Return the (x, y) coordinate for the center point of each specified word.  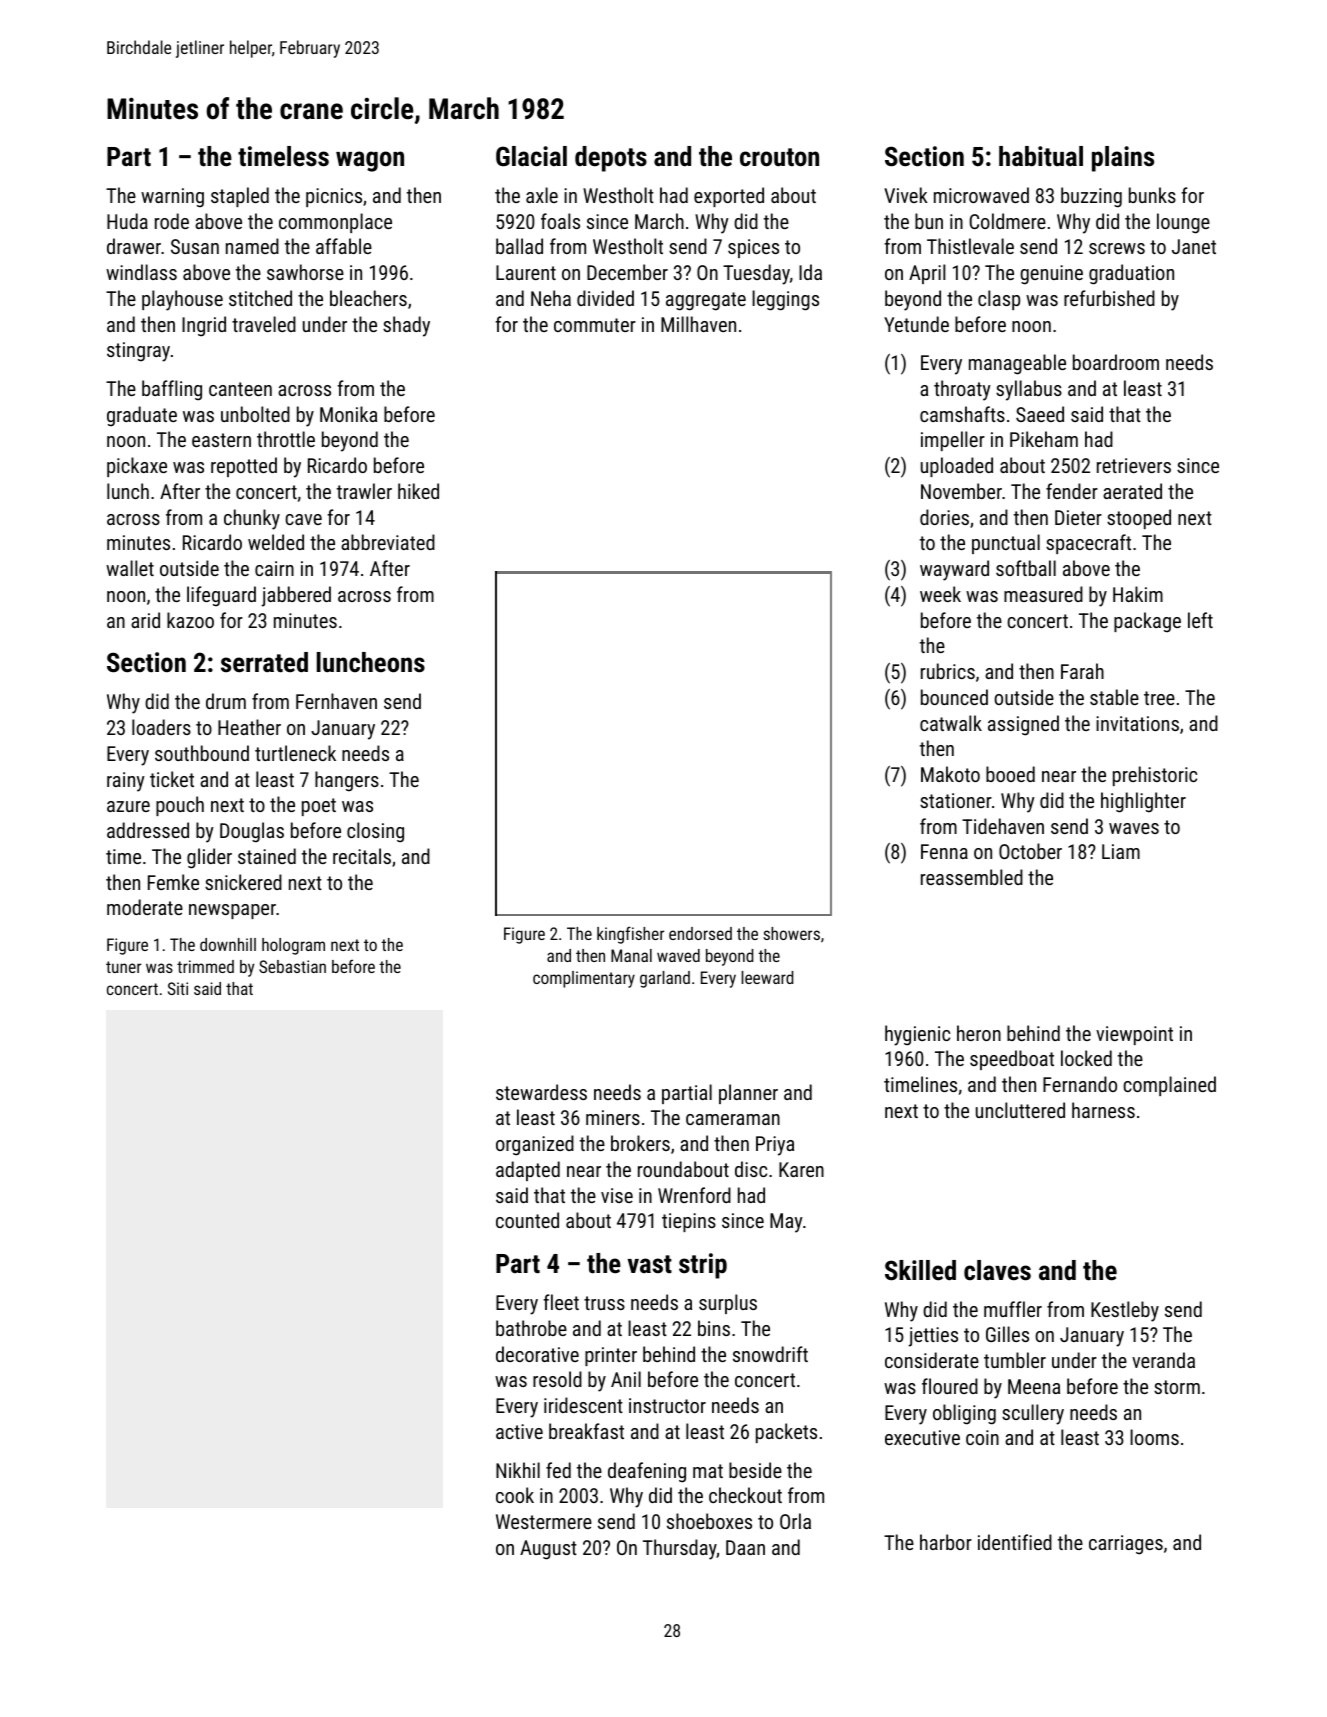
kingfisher (630, 935)
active (519, 1431)
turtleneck (295, 753)
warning (172, 198)
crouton (779, 157)
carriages (1126, 1545)
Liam (1121, 851)
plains (1123, 159)
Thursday (680, 1549)
